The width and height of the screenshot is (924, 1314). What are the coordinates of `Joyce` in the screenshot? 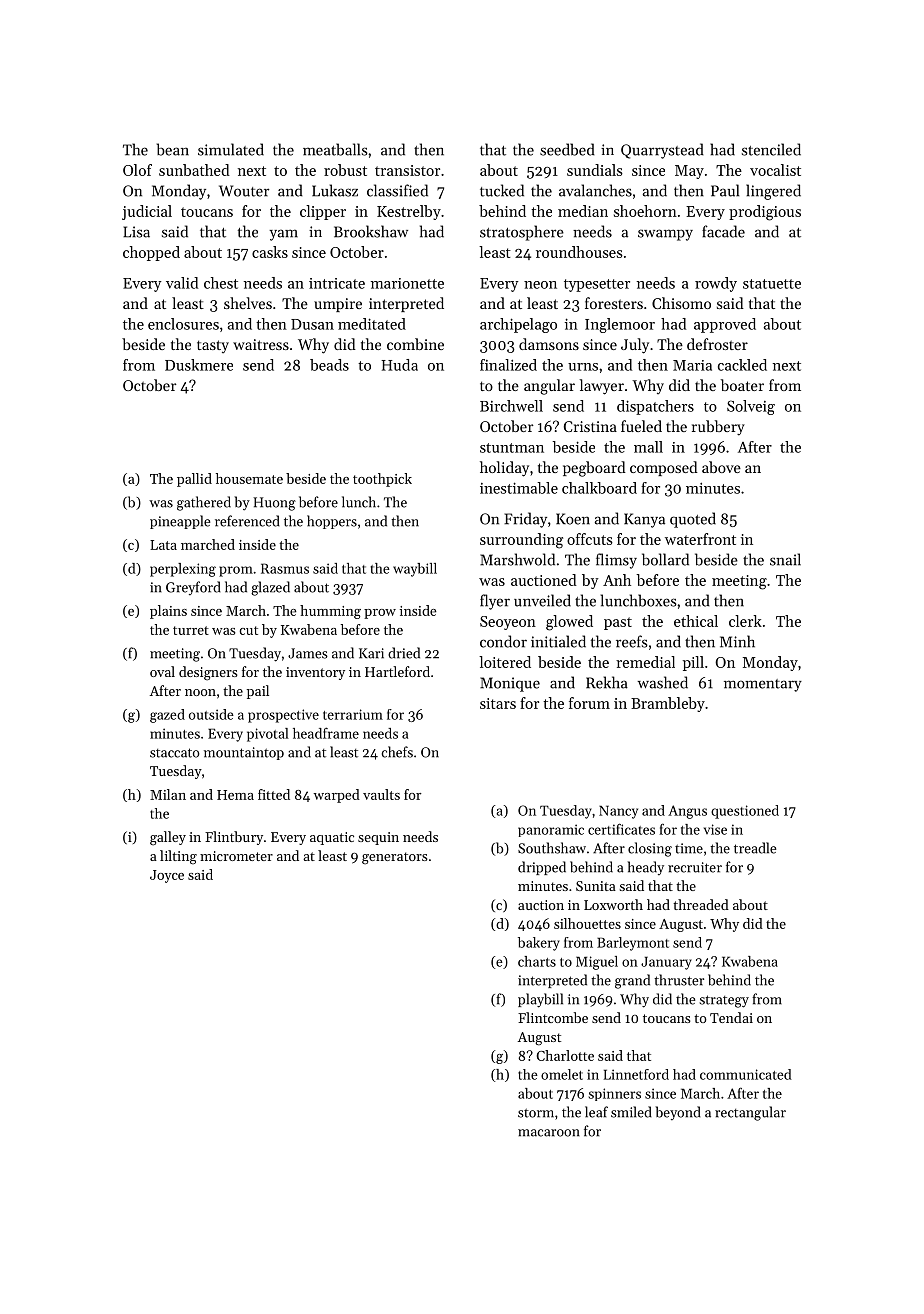 It's located at (167, 876).
